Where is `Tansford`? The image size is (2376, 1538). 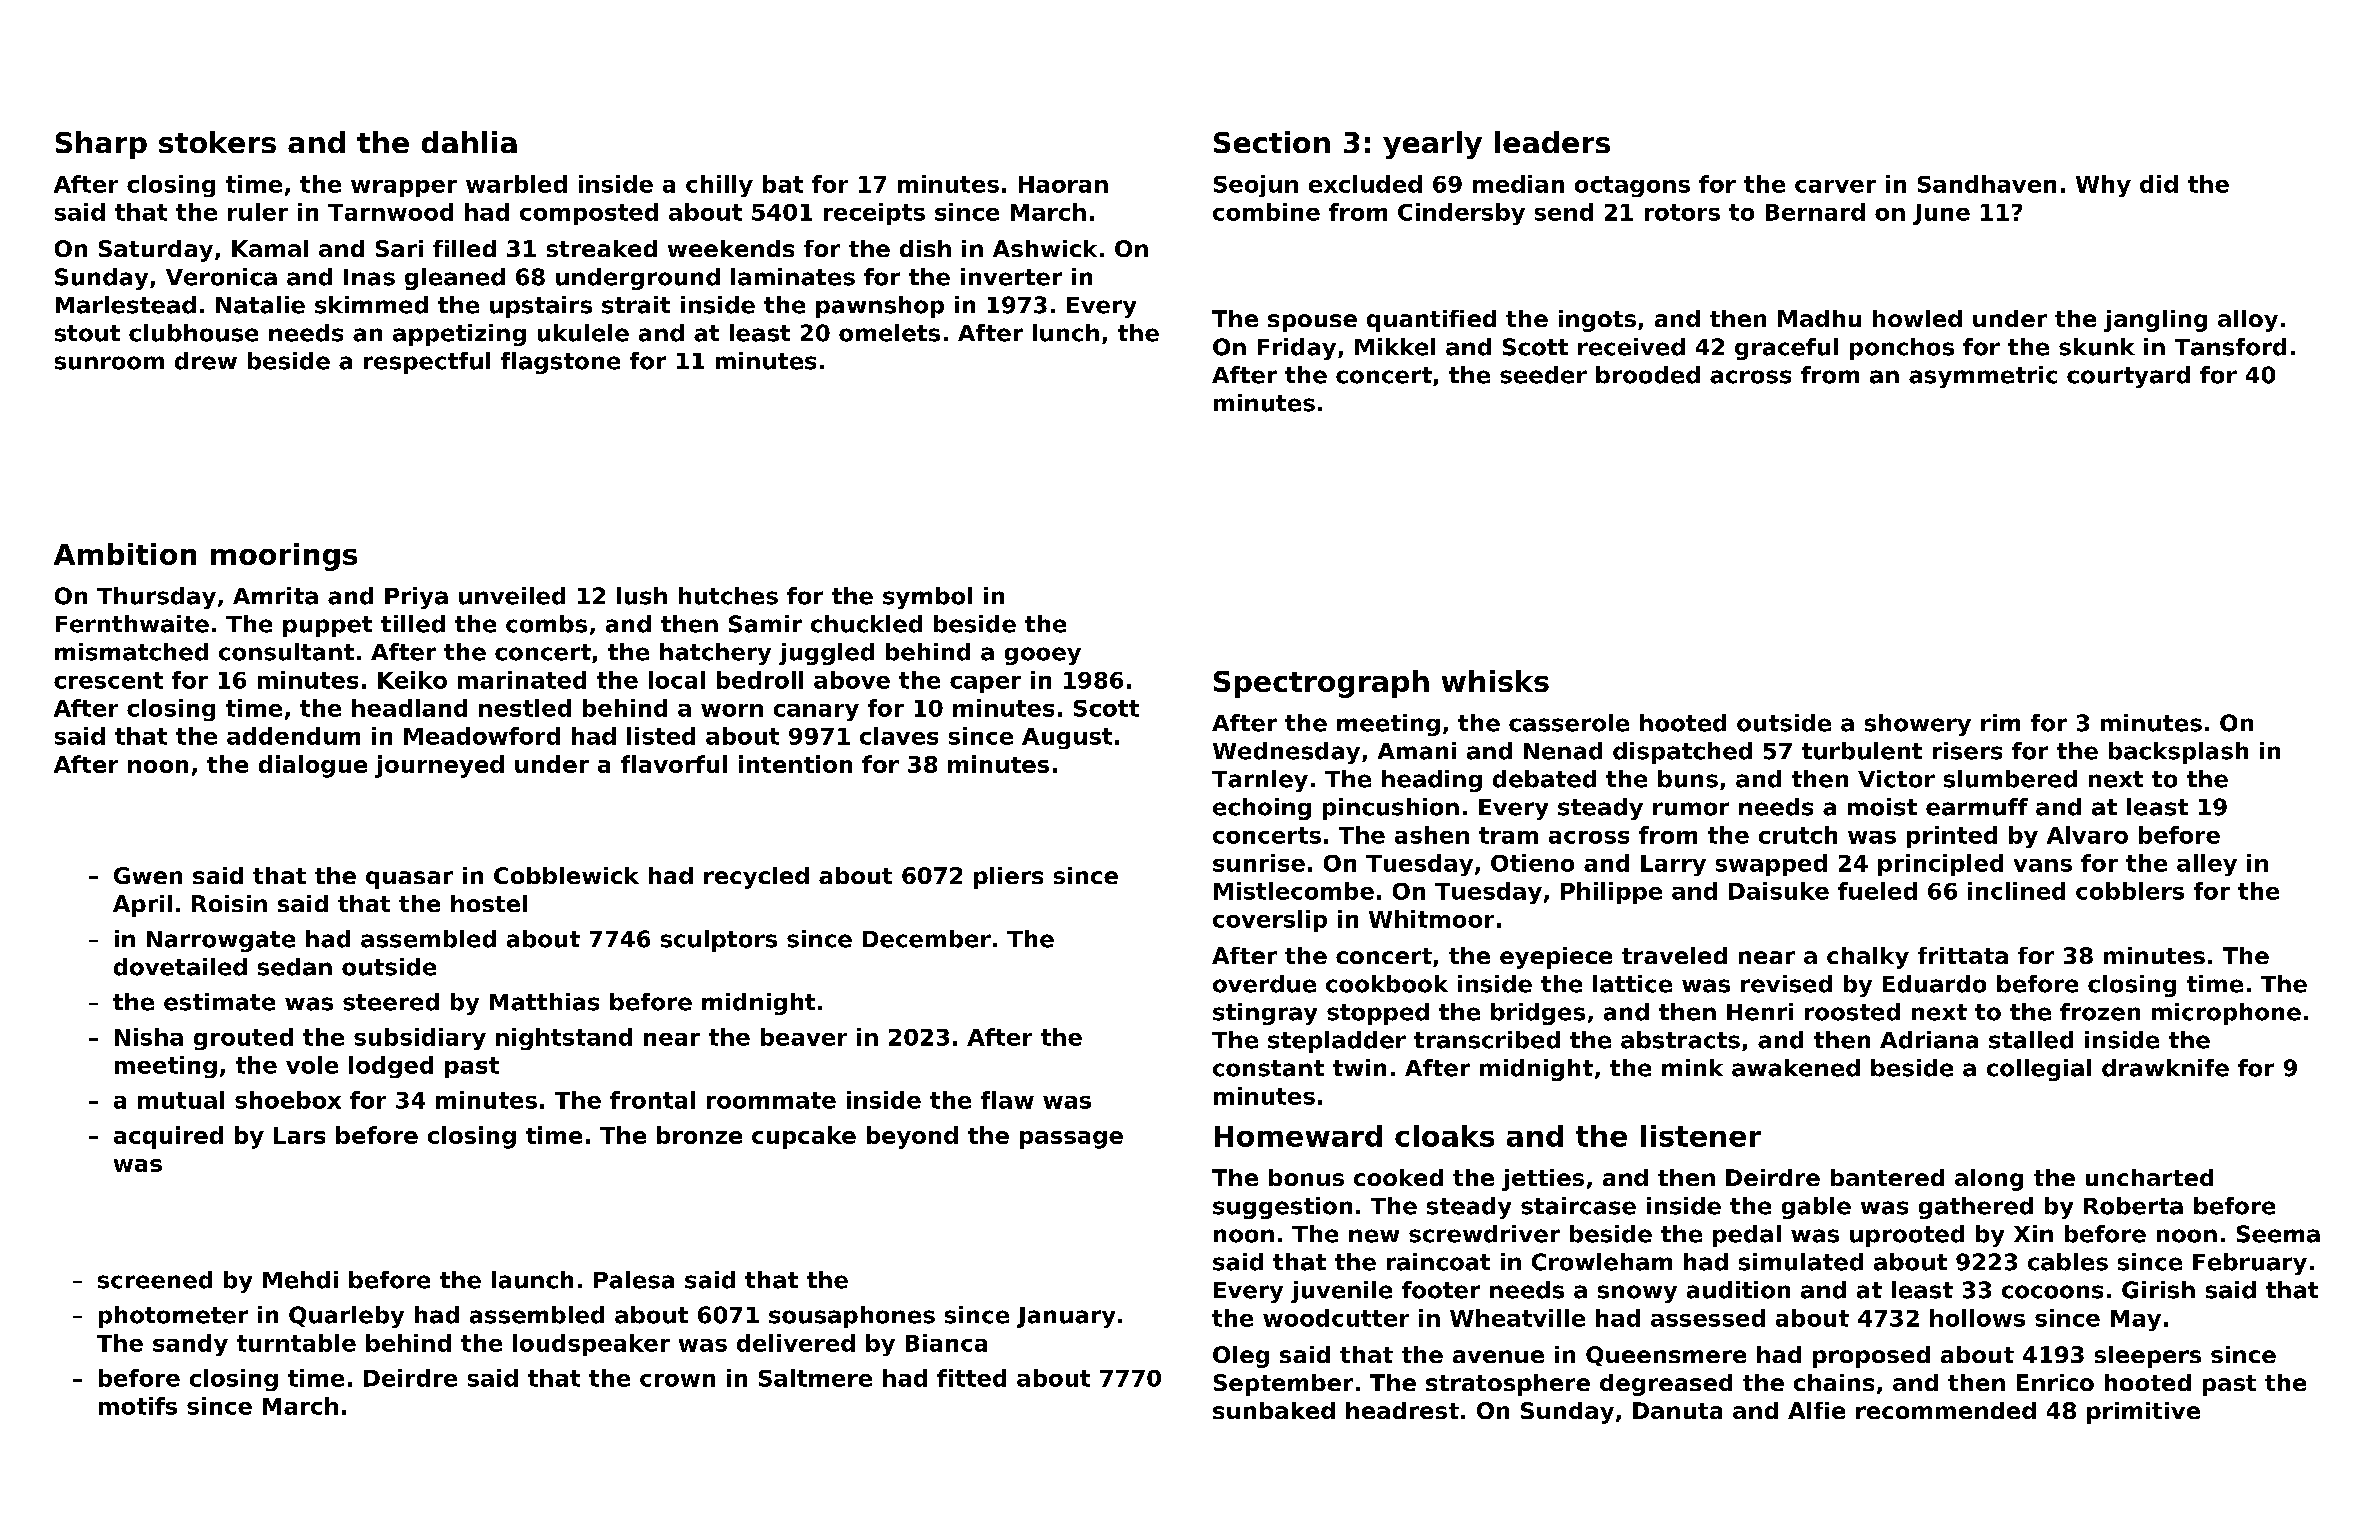 Tansford is located at coordinates (2230, 347).
